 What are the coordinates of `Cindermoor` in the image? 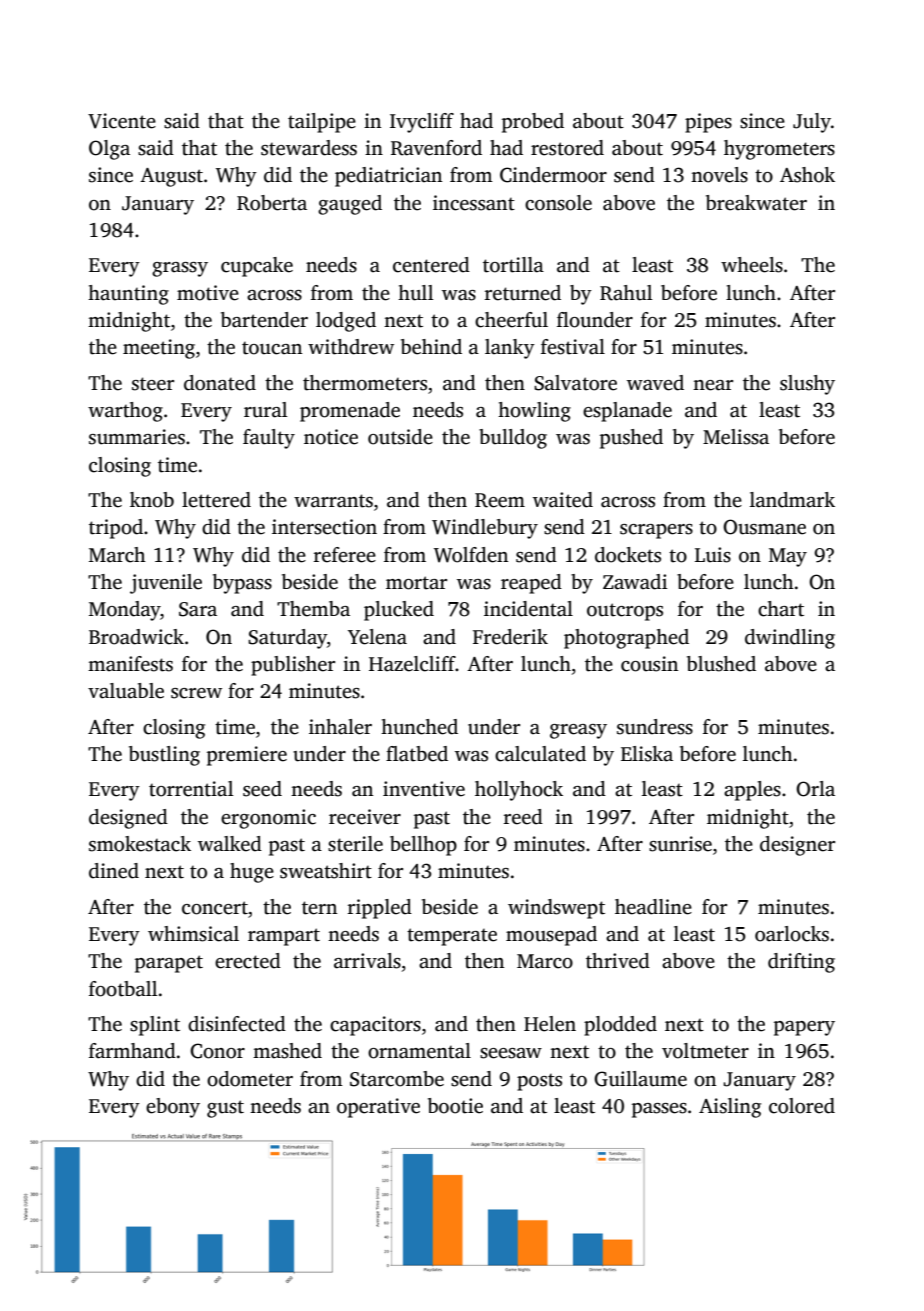 It's located at (553, 175).
